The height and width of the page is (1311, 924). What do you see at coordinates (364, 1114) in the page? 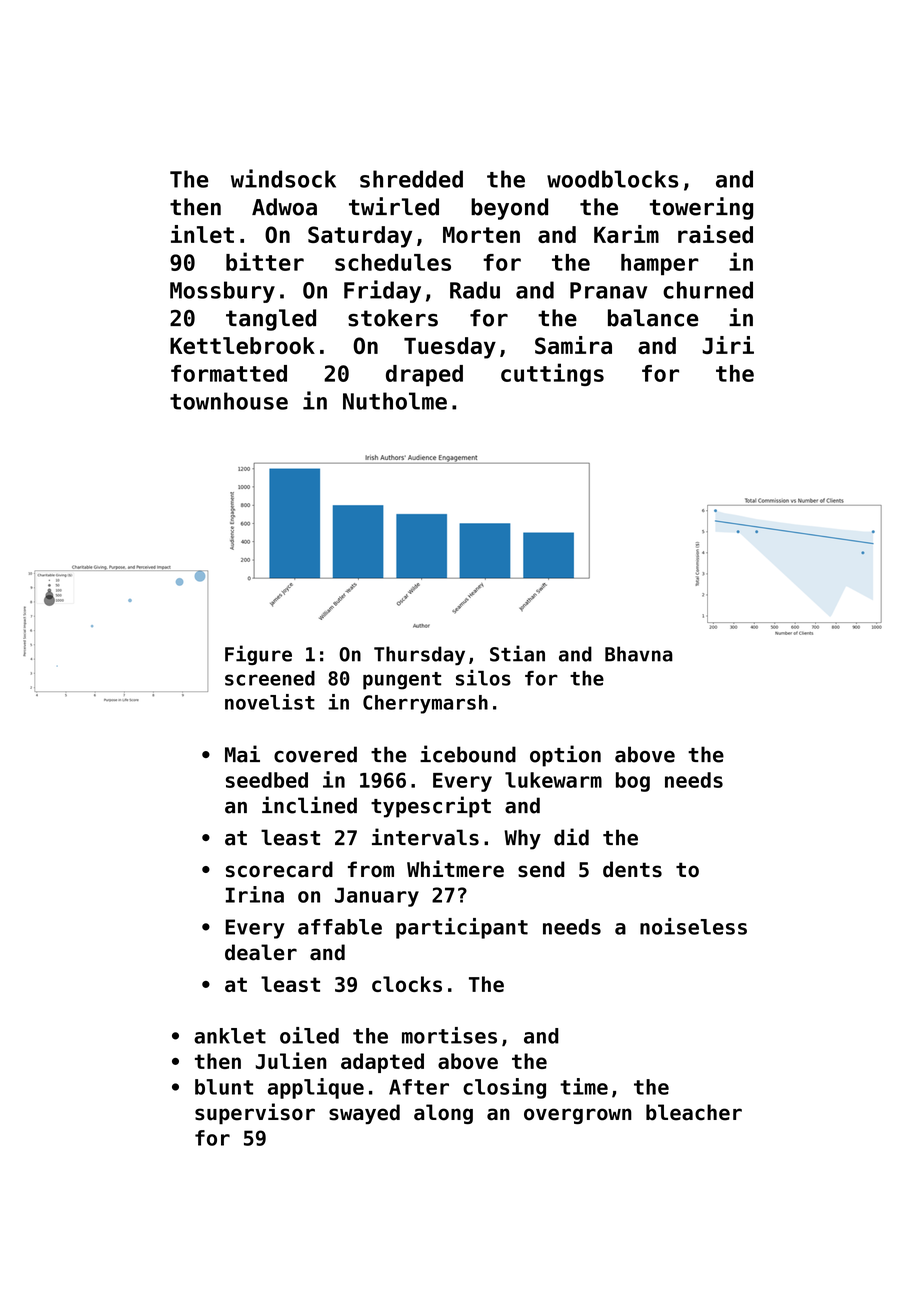
I see `swayed` at bounding box center [364, 1114].
